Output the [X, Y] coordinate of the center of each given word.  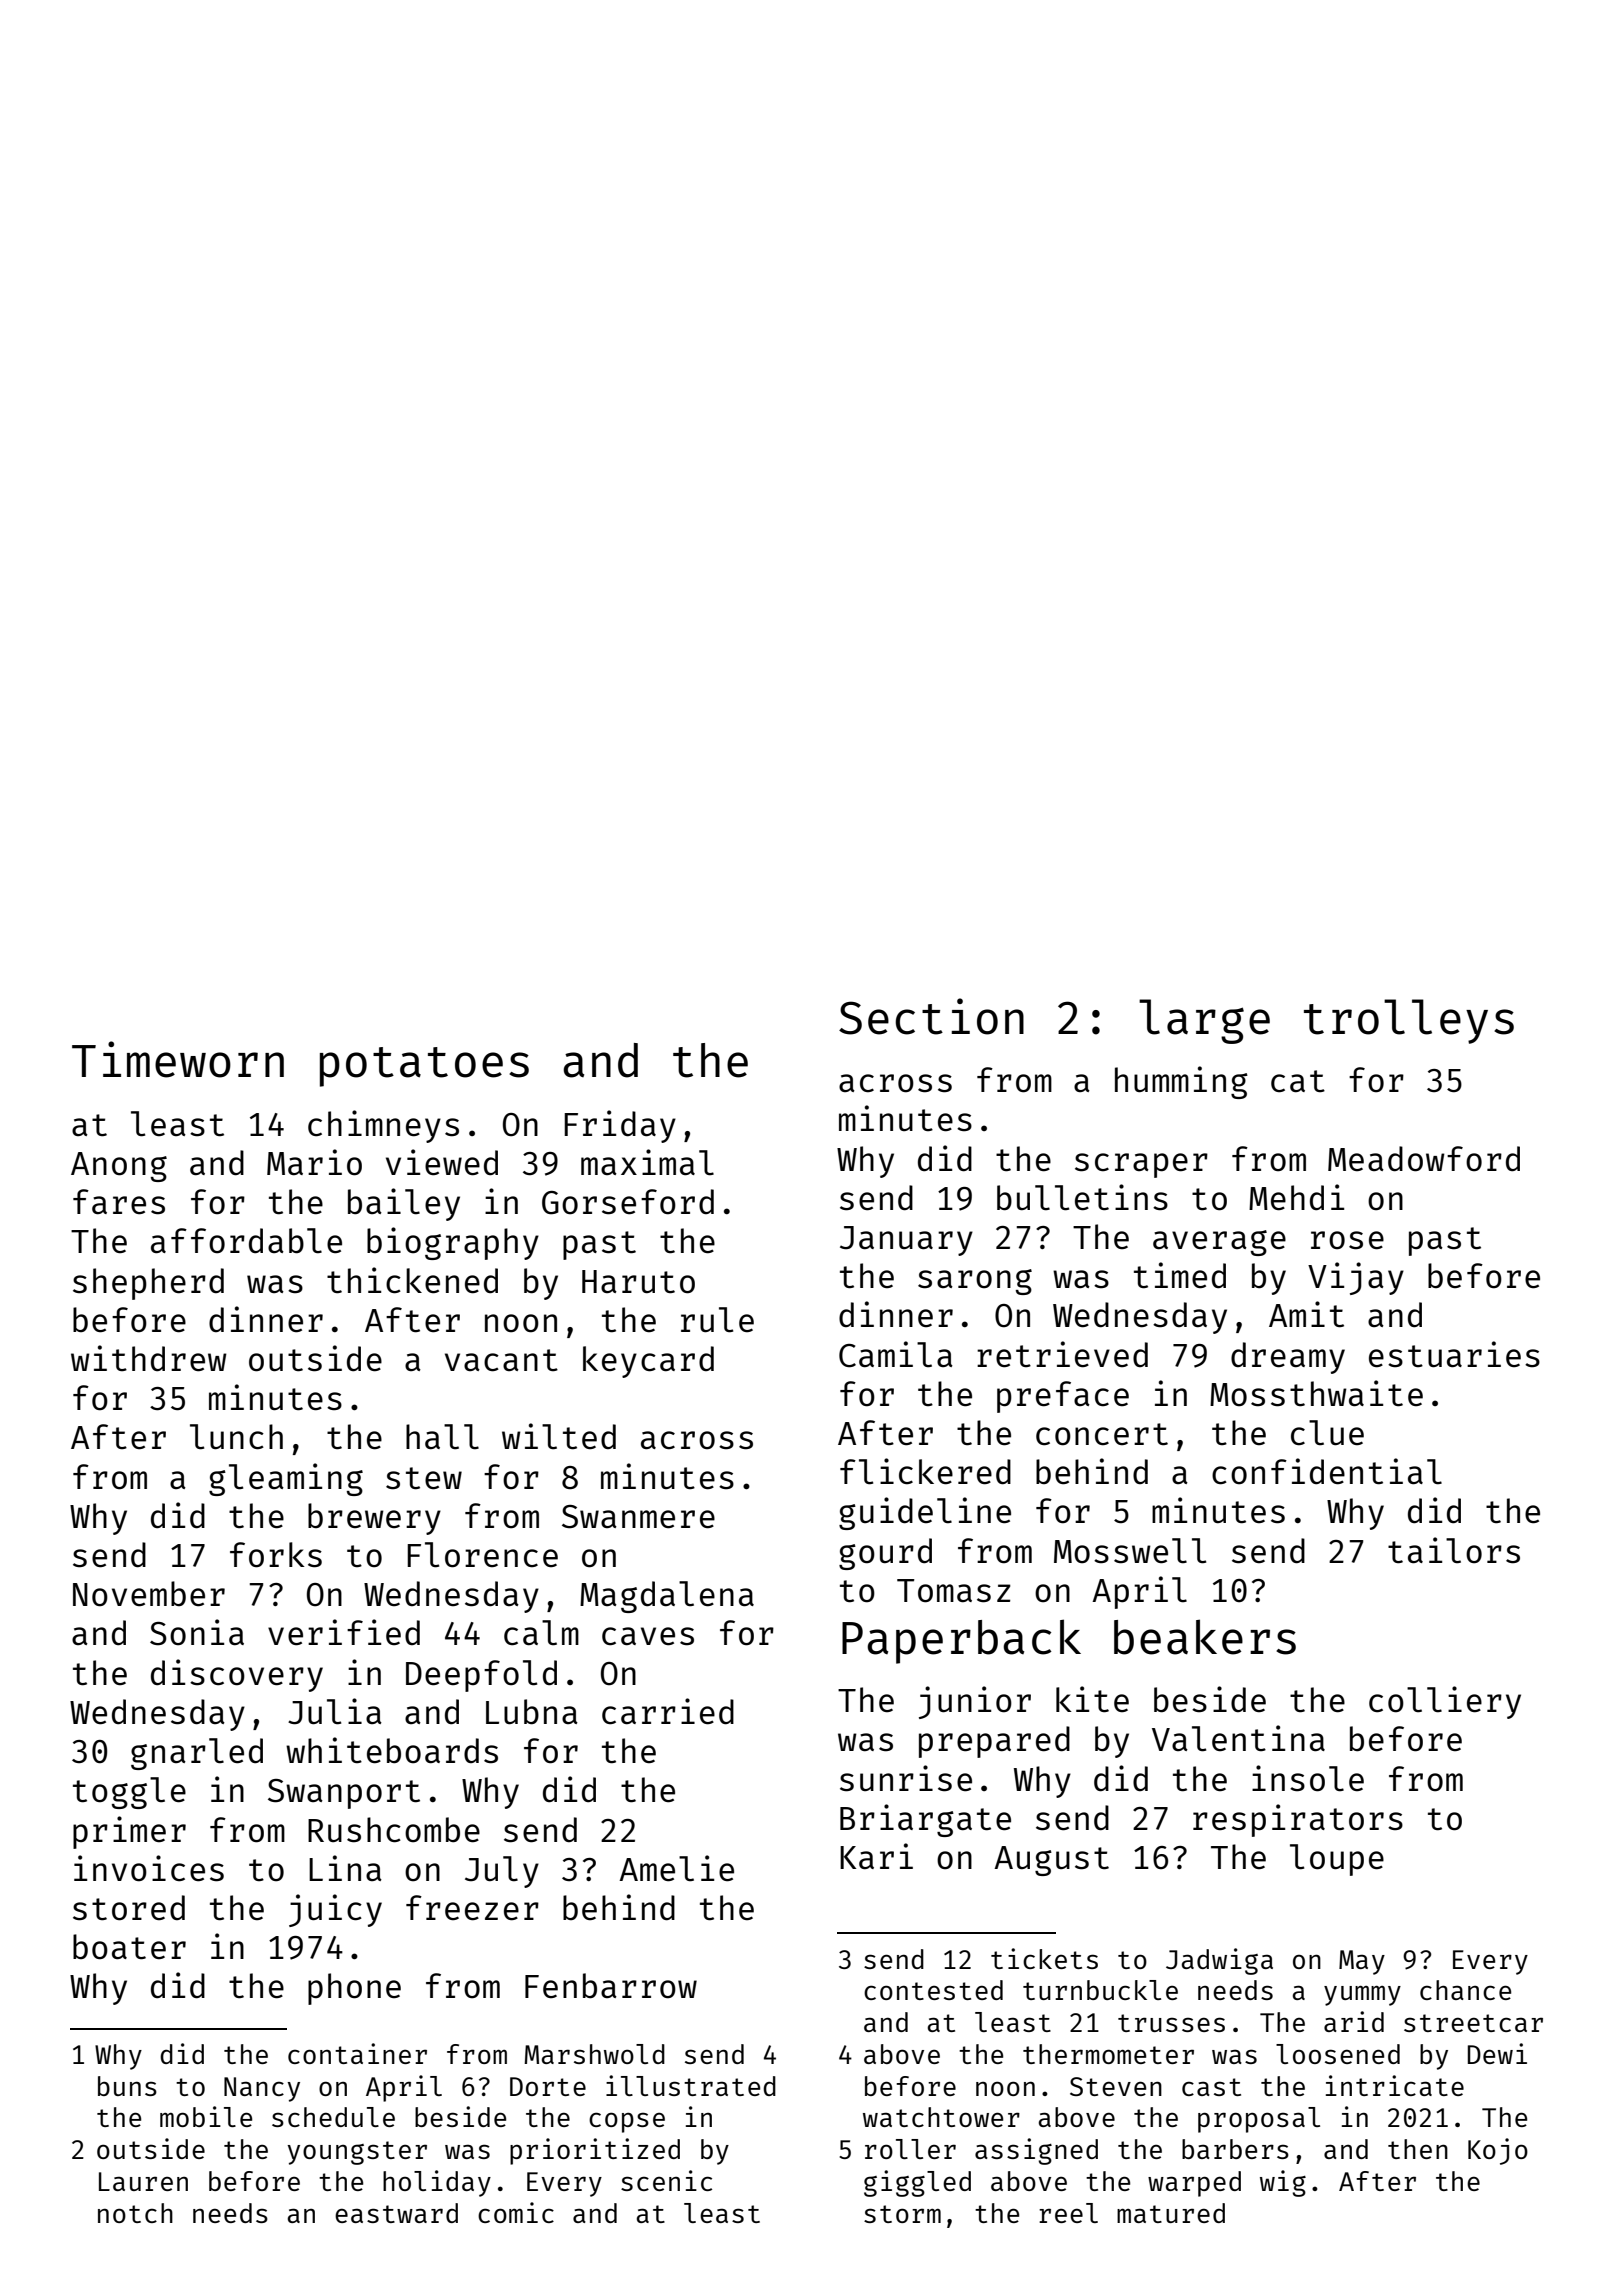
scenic [666, 2180]
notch [135, 2213]
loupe [1337, 1860]
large [1204, 1021]
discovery [237, 1675]
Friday [620, 1126]
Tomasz [954, 1591]
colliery [1445, 1702]
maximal [647, 1162]
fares [119, 1202]
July [502, 1872]
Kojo [1498, 2151]
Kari [876, 1856]
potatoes [424, 1067]
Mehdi [1296, 1197]
